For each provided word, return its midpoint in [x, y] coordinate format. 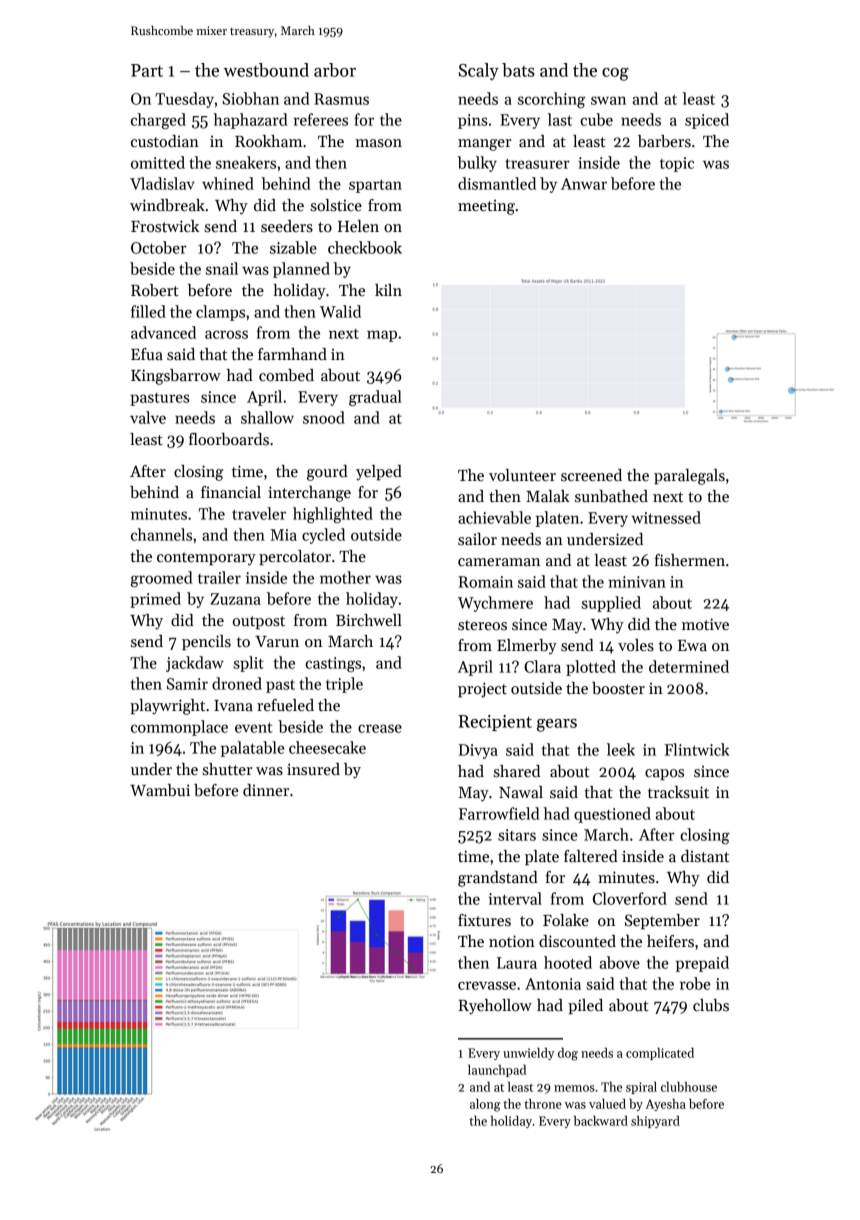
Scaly [479, 71]
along [485, 1105]
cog [615, 74]
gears [557, 725]
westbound [266, 70]
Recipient [495, 723]
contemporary [206, 559]
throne [543, 1104]
